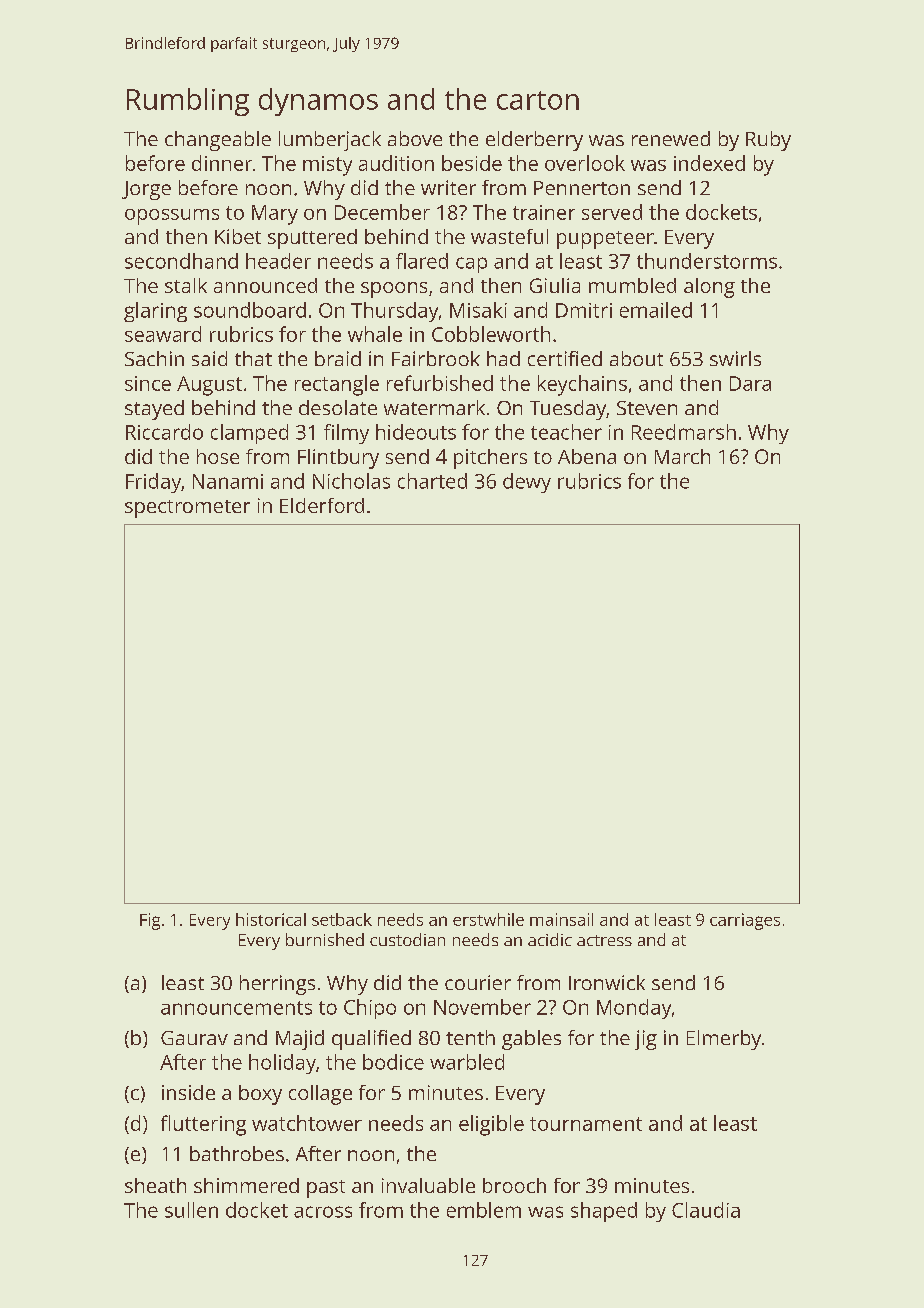  Describe the element at coordinates (318, 102) in the screenshot. I see `dynamos` at that location.
